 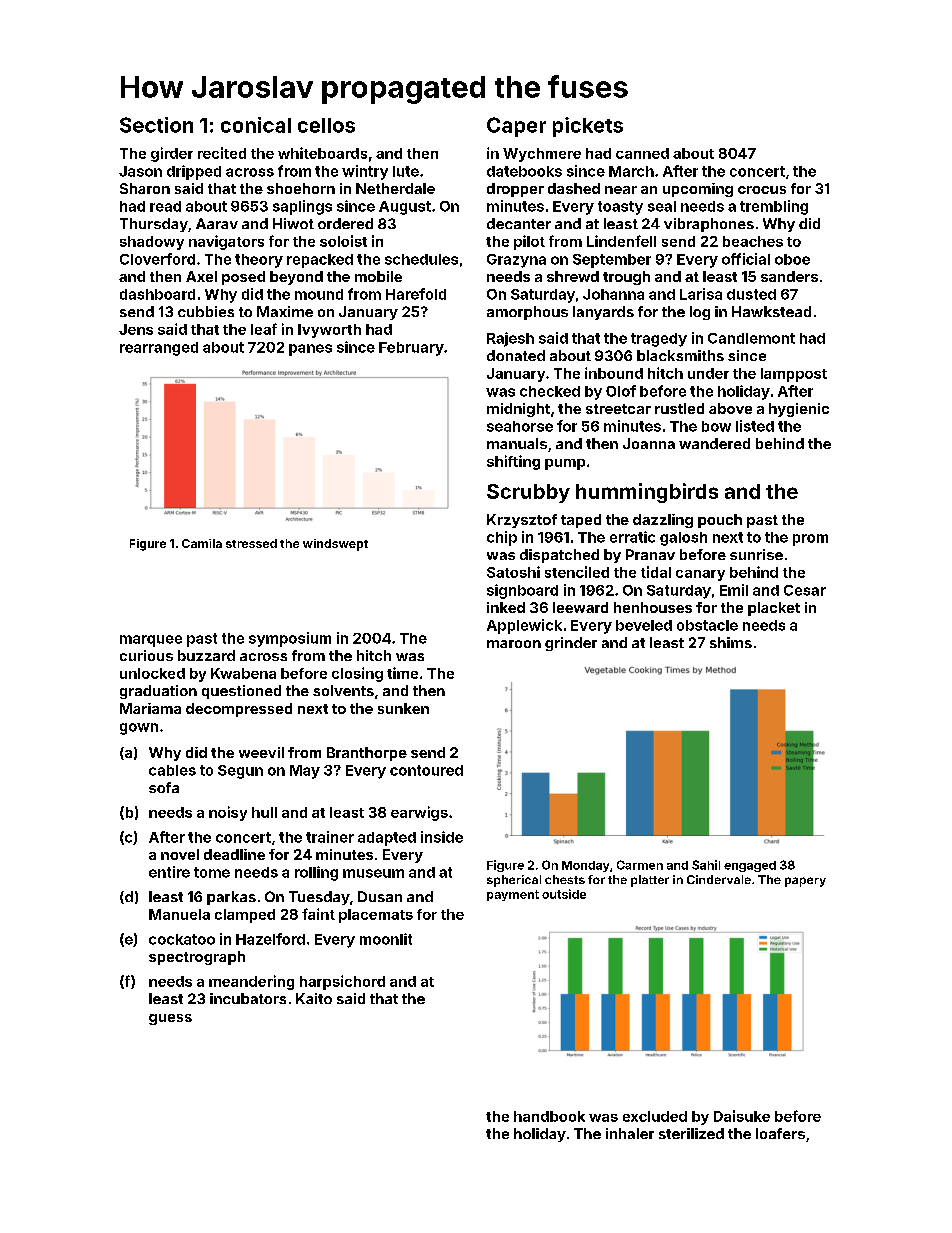 What do you see at coordinates (564, 894) in the screenshot?
I see `outside` at bounding box center [564, 894].
